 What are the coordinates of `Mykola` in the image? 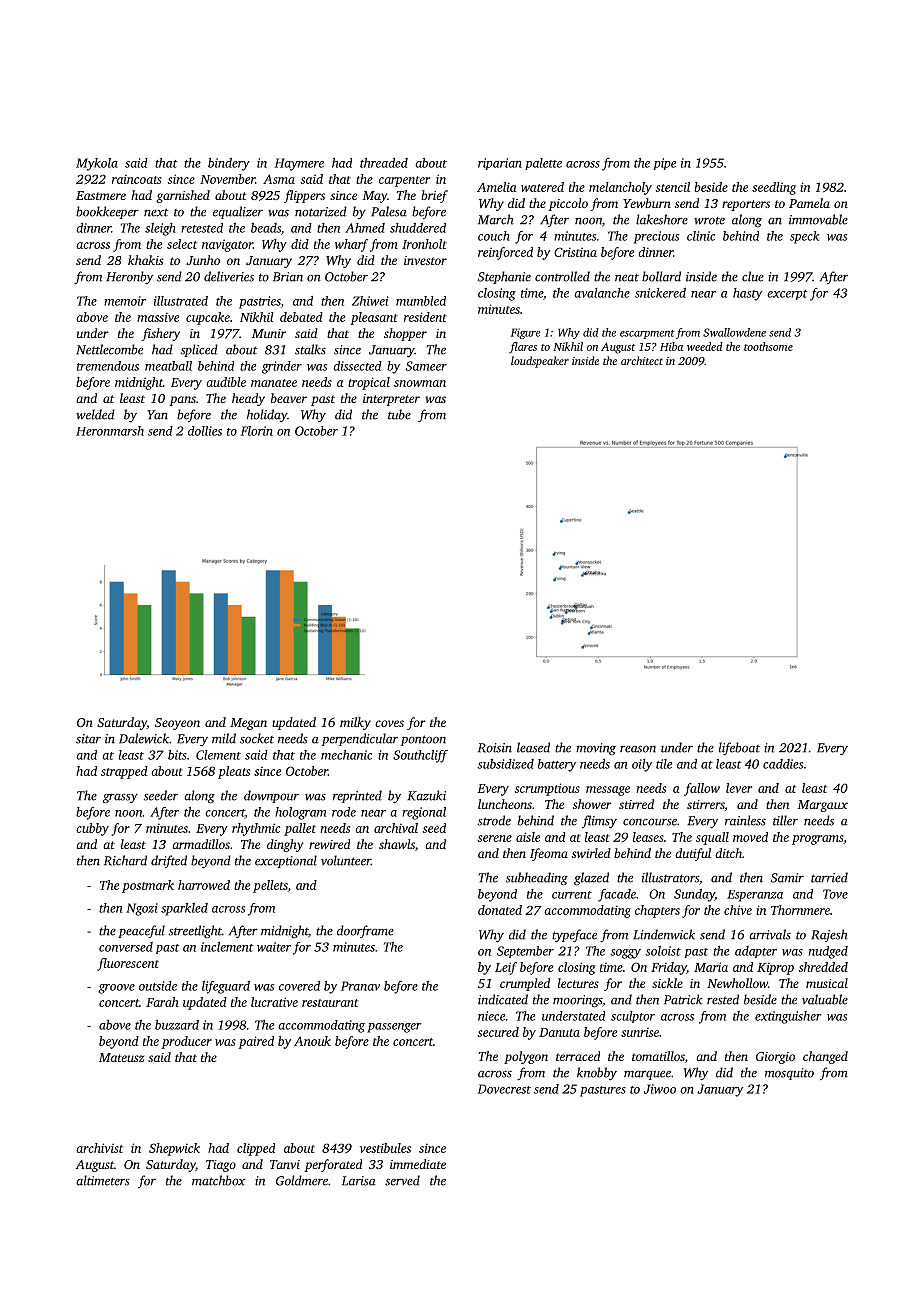 It's located at (97, 164).
